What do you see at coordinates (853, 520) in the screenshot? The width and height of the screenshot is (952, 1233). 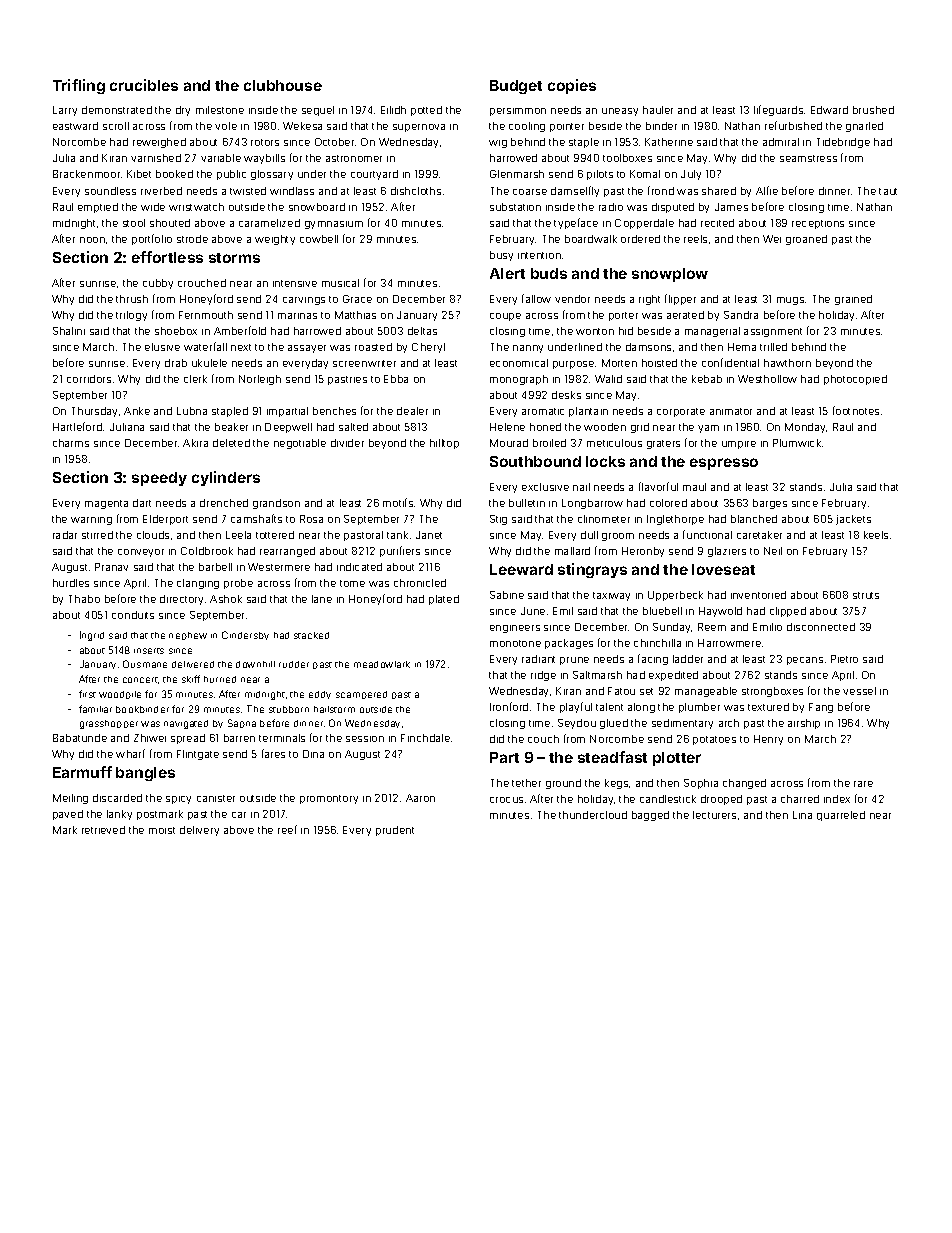 I see `jackets` at bounding box center [853, 520].
